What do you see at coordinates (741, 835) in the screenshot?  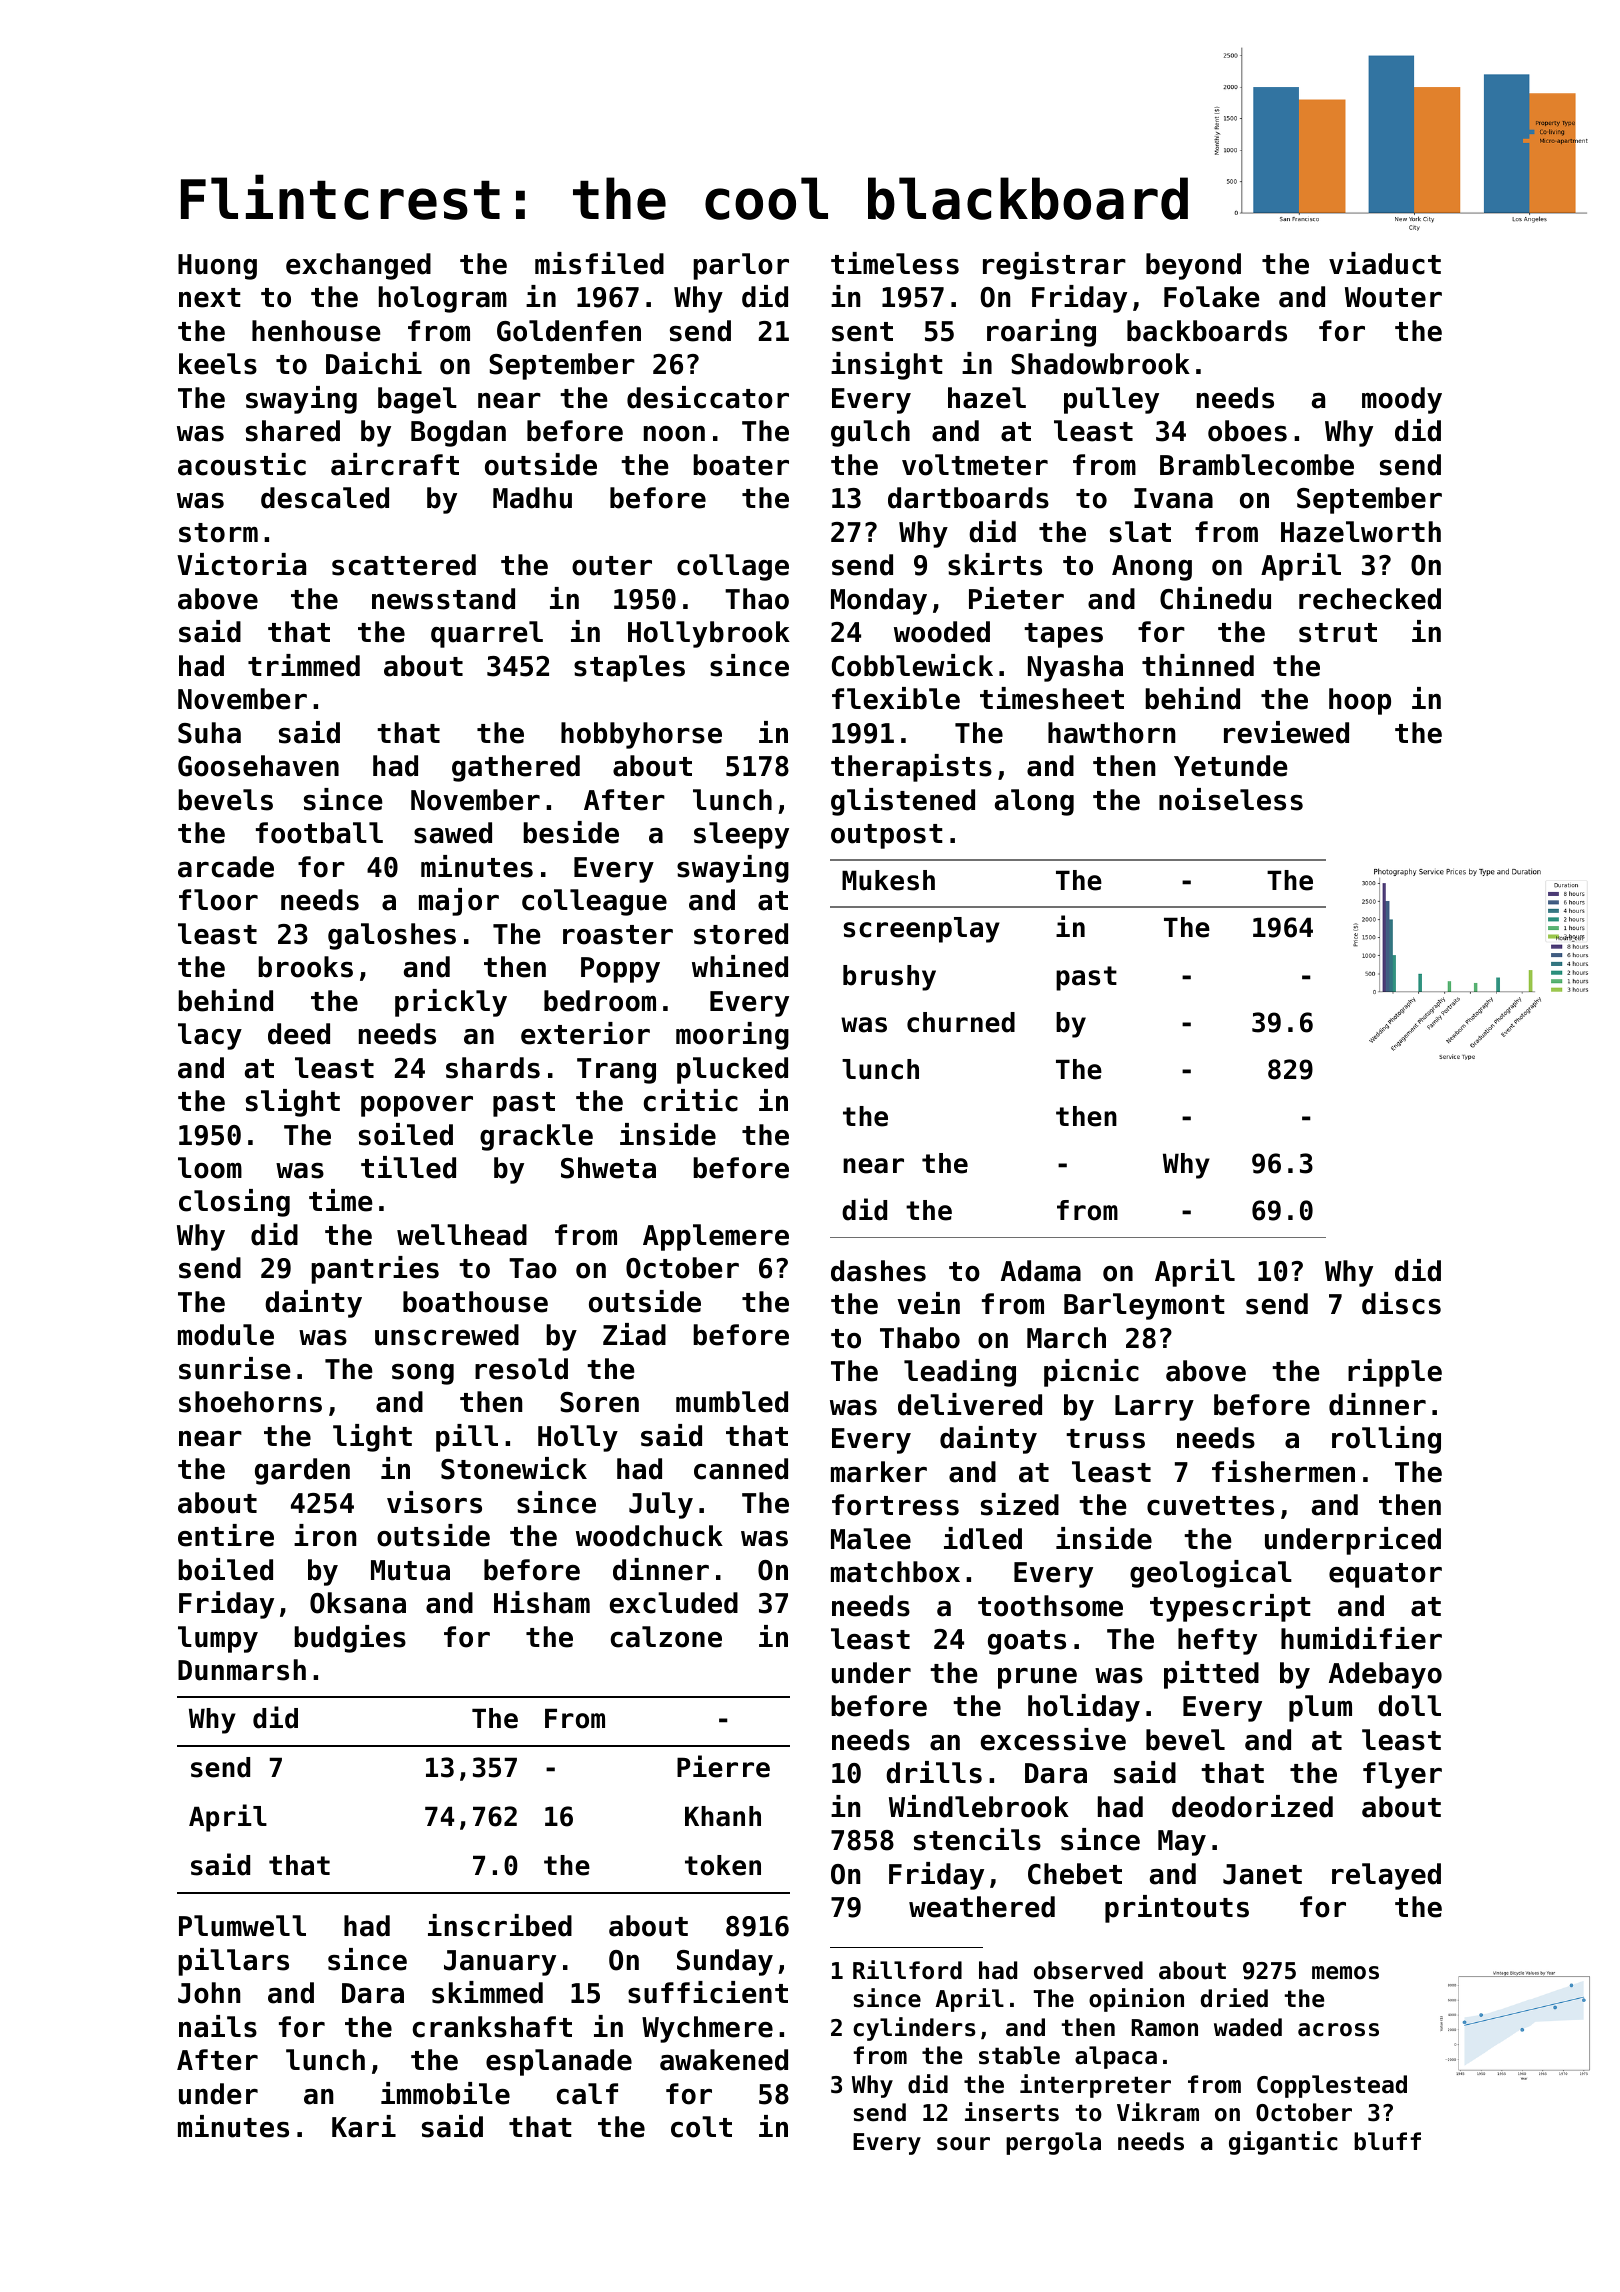 I see `sleepy` at bounding box center [741, 835].
